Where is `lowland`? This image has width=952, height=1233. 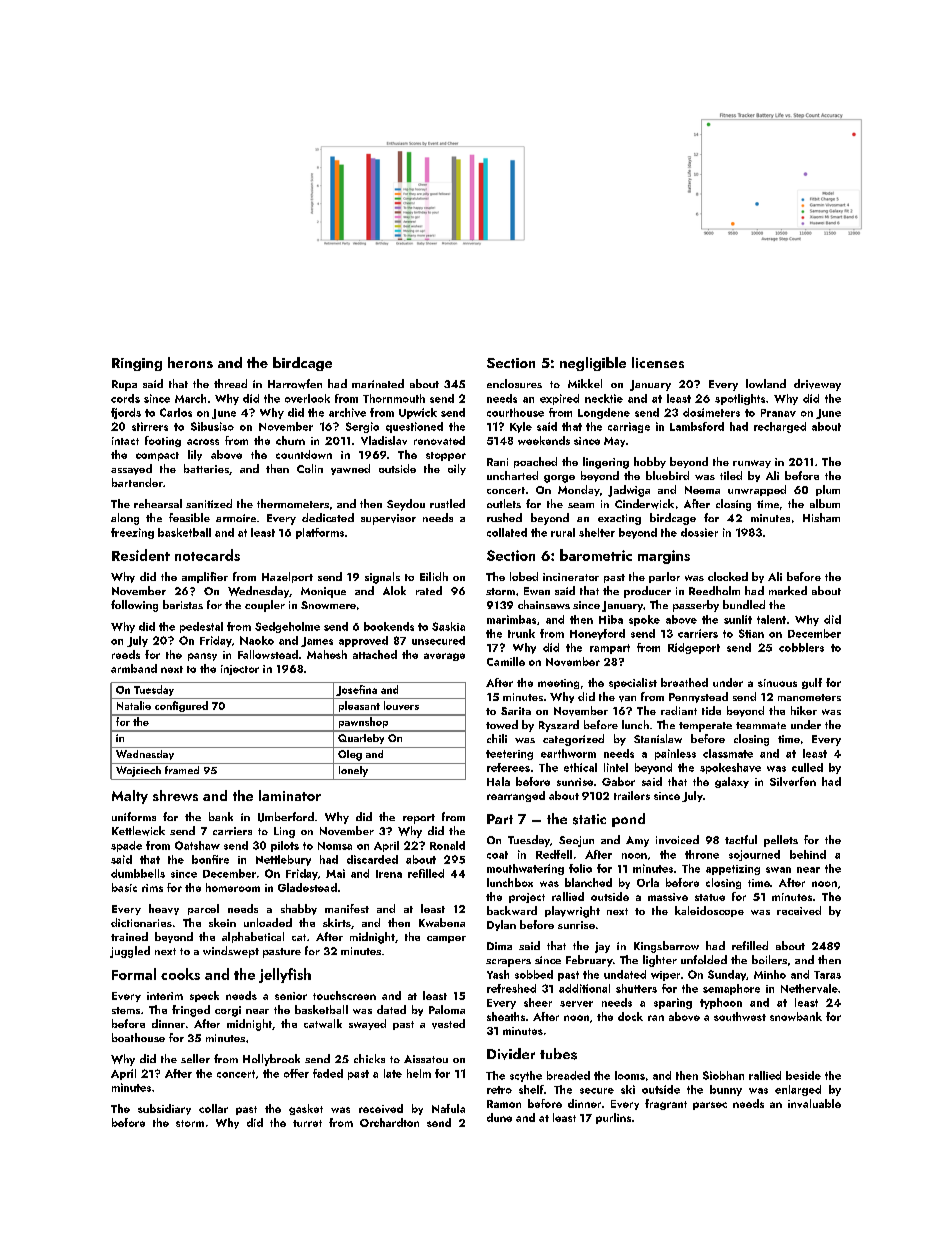 lowland is located at coordinates (766, 383).
